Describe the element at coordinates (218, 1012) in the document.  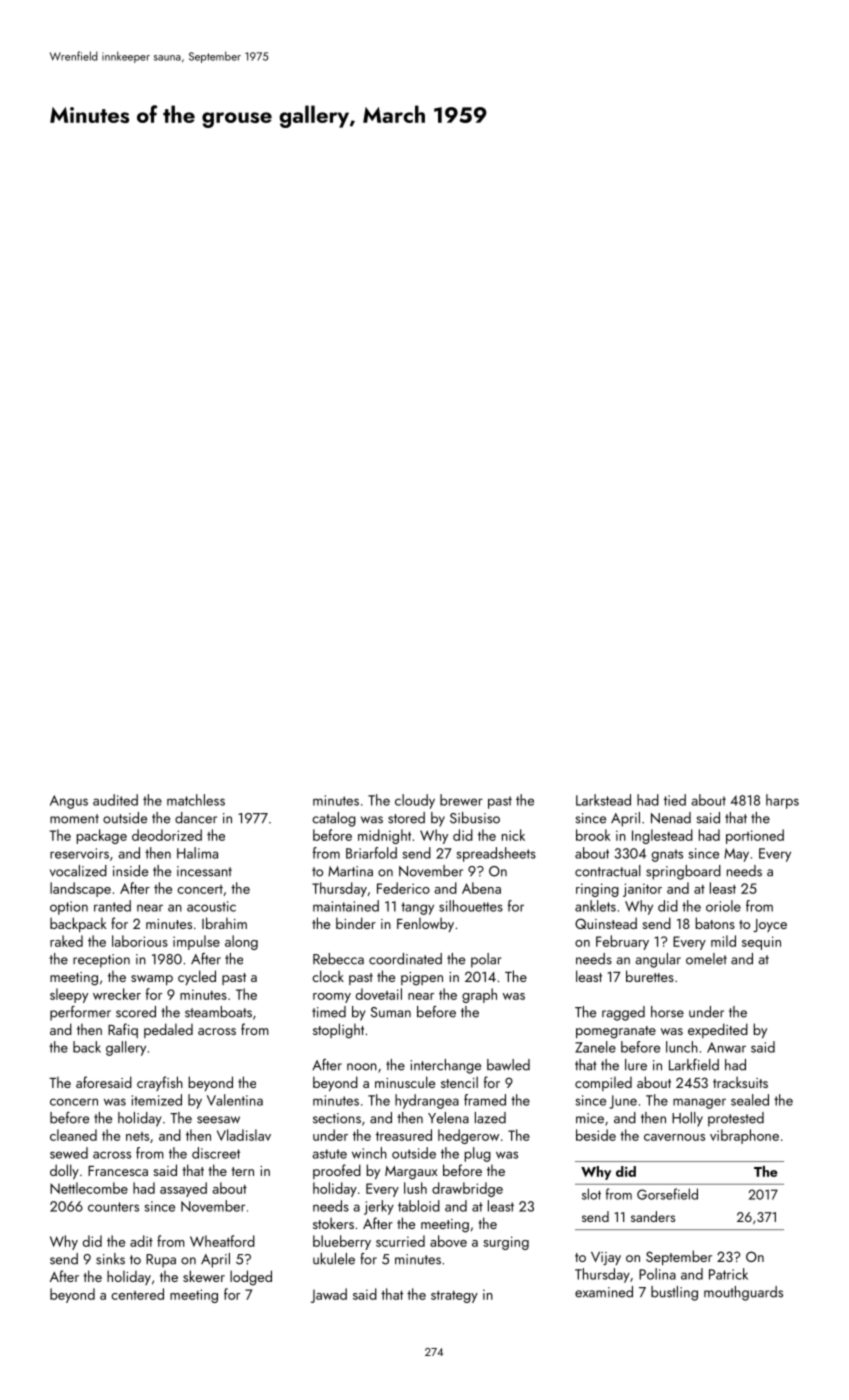
I see `steamboats` at that location.
